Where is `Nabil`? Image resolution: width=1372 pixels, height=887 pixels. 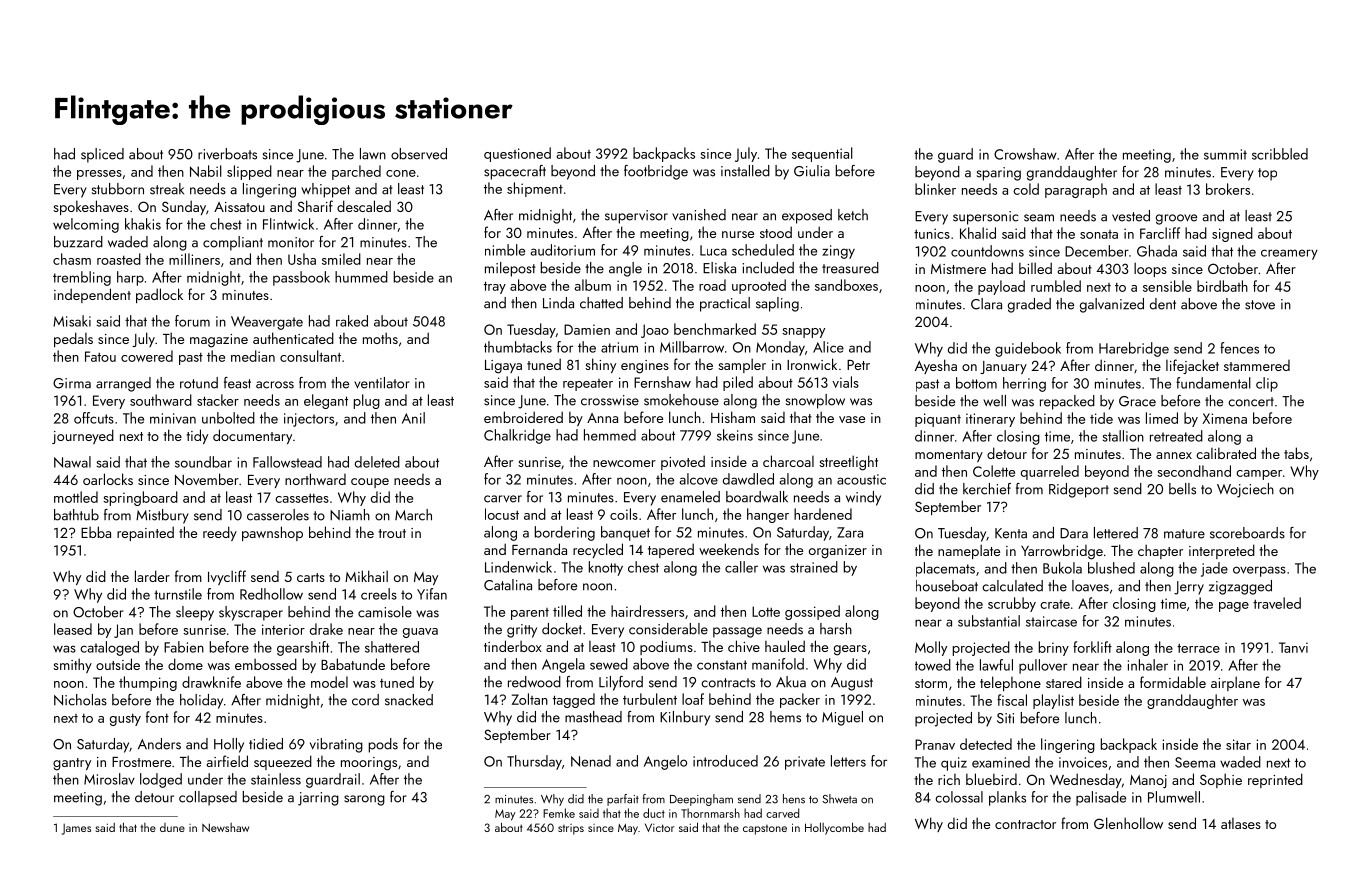
Nabil is located at coordinates (206, 171).
